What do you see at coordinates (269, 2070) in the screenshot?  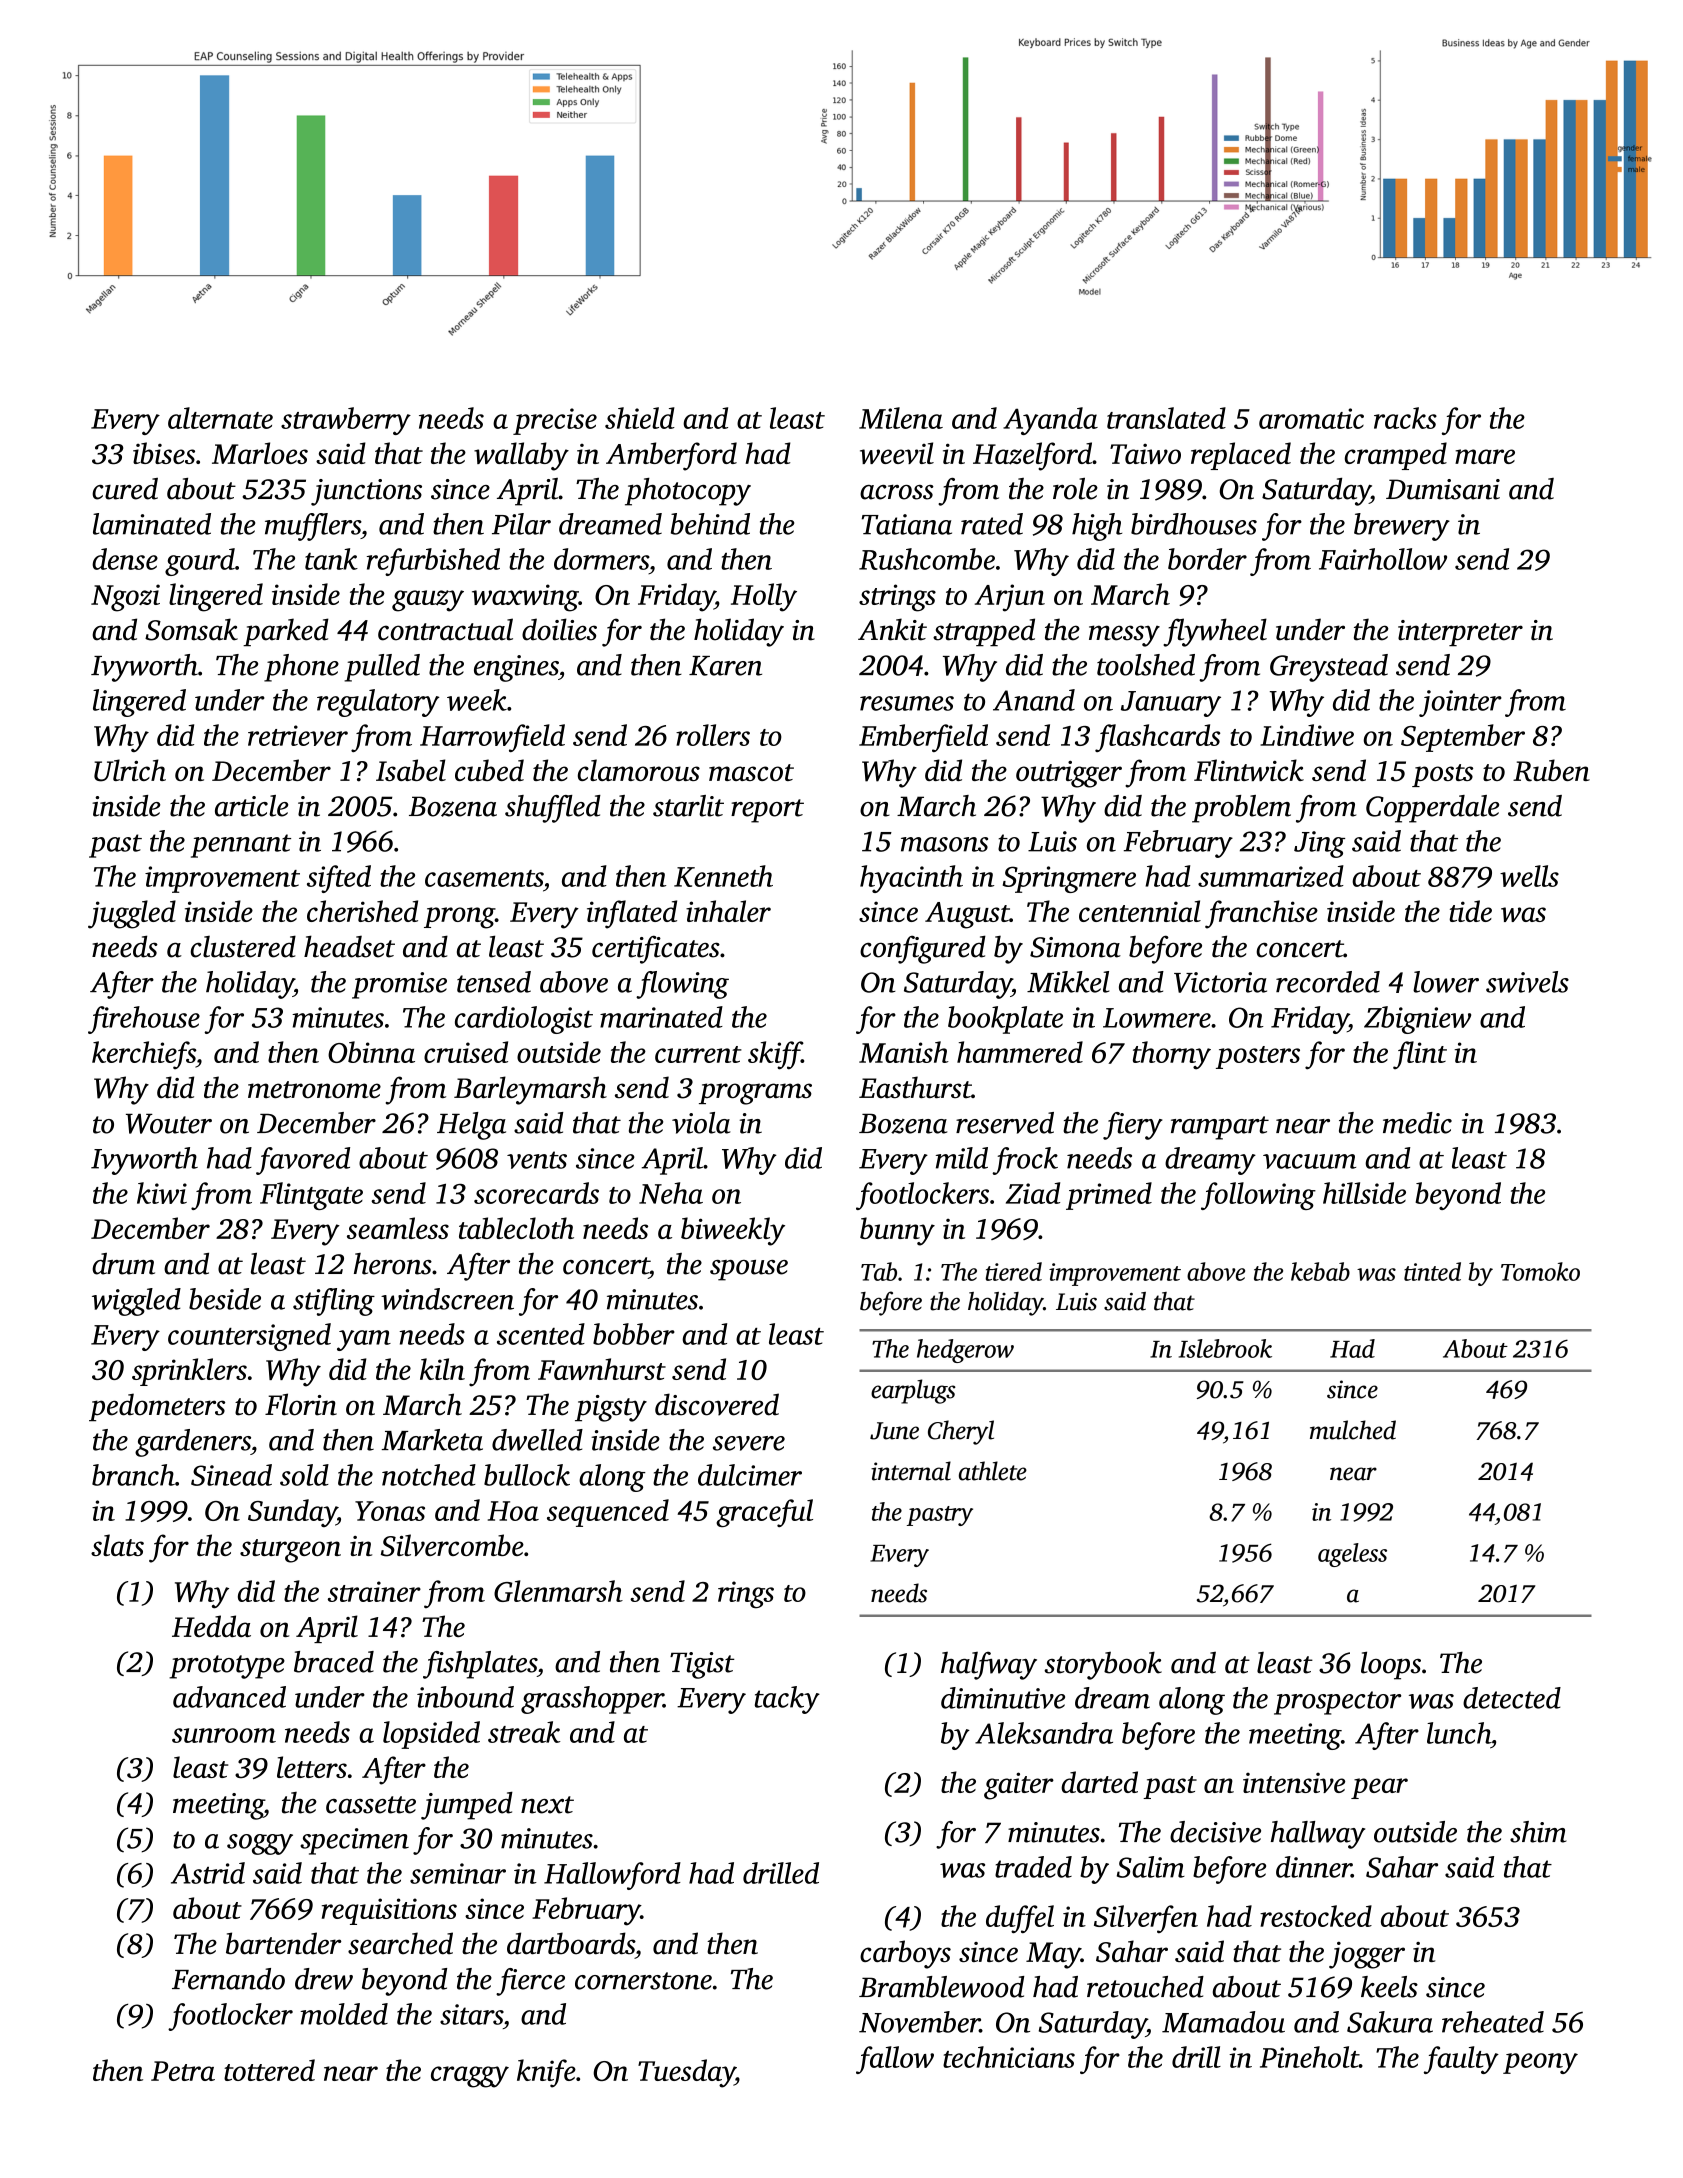 I see `tottered` at bounding box center [269, 2070].
